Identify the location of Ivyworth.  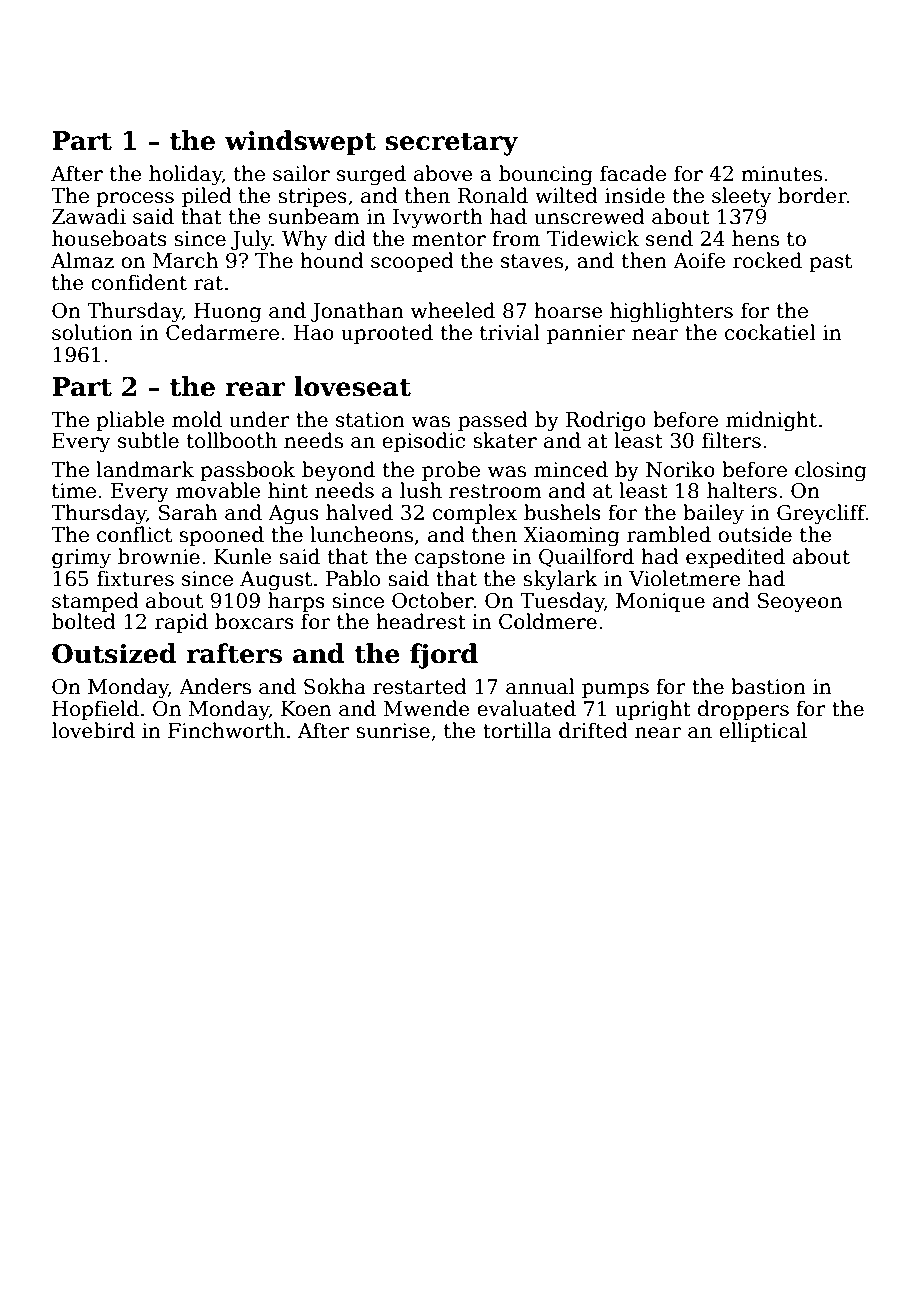
(438, 218).
